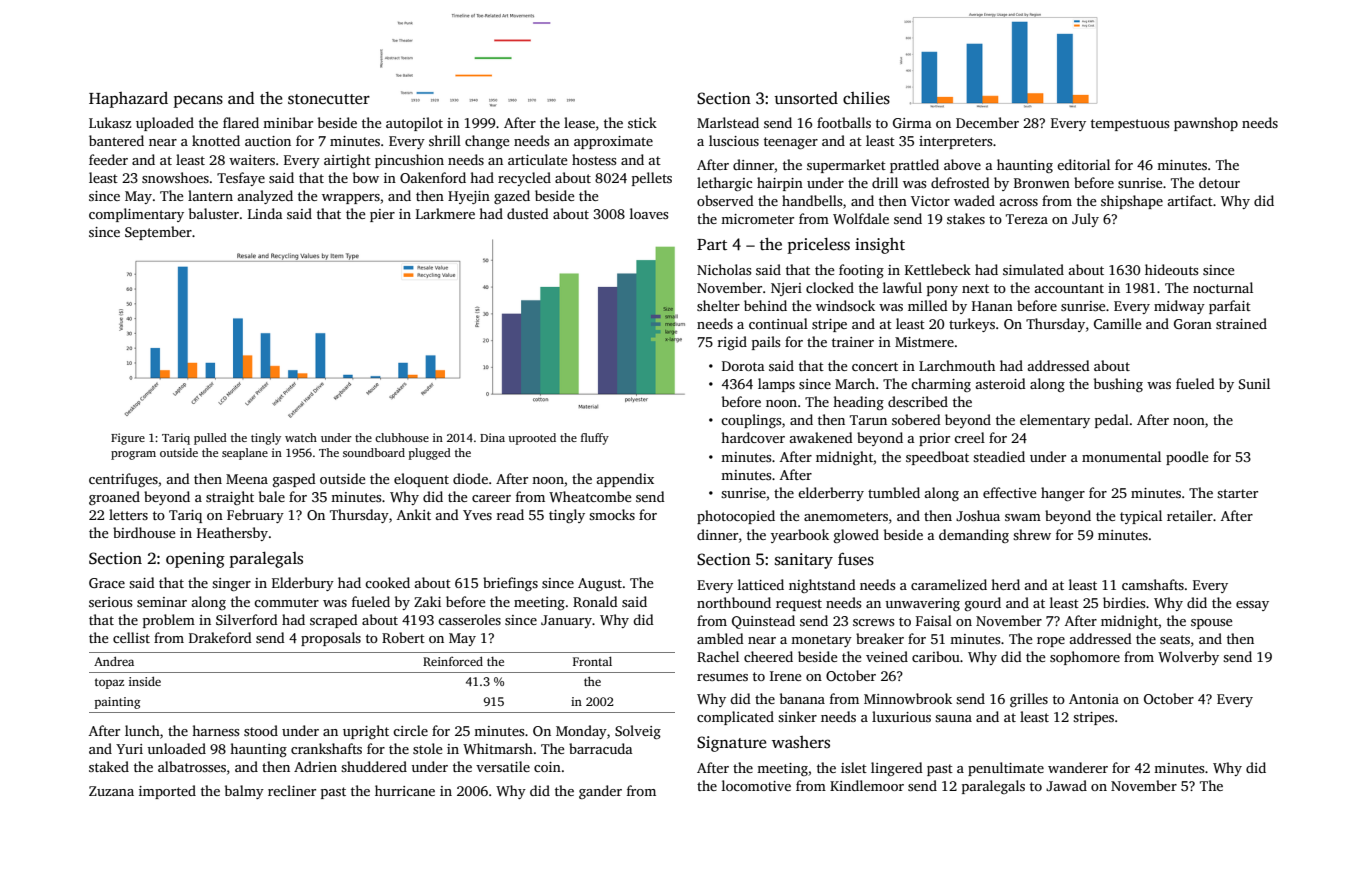  Describe the element at coordinates (512, 197) in the screenshot. I see `gazed` at that location.
